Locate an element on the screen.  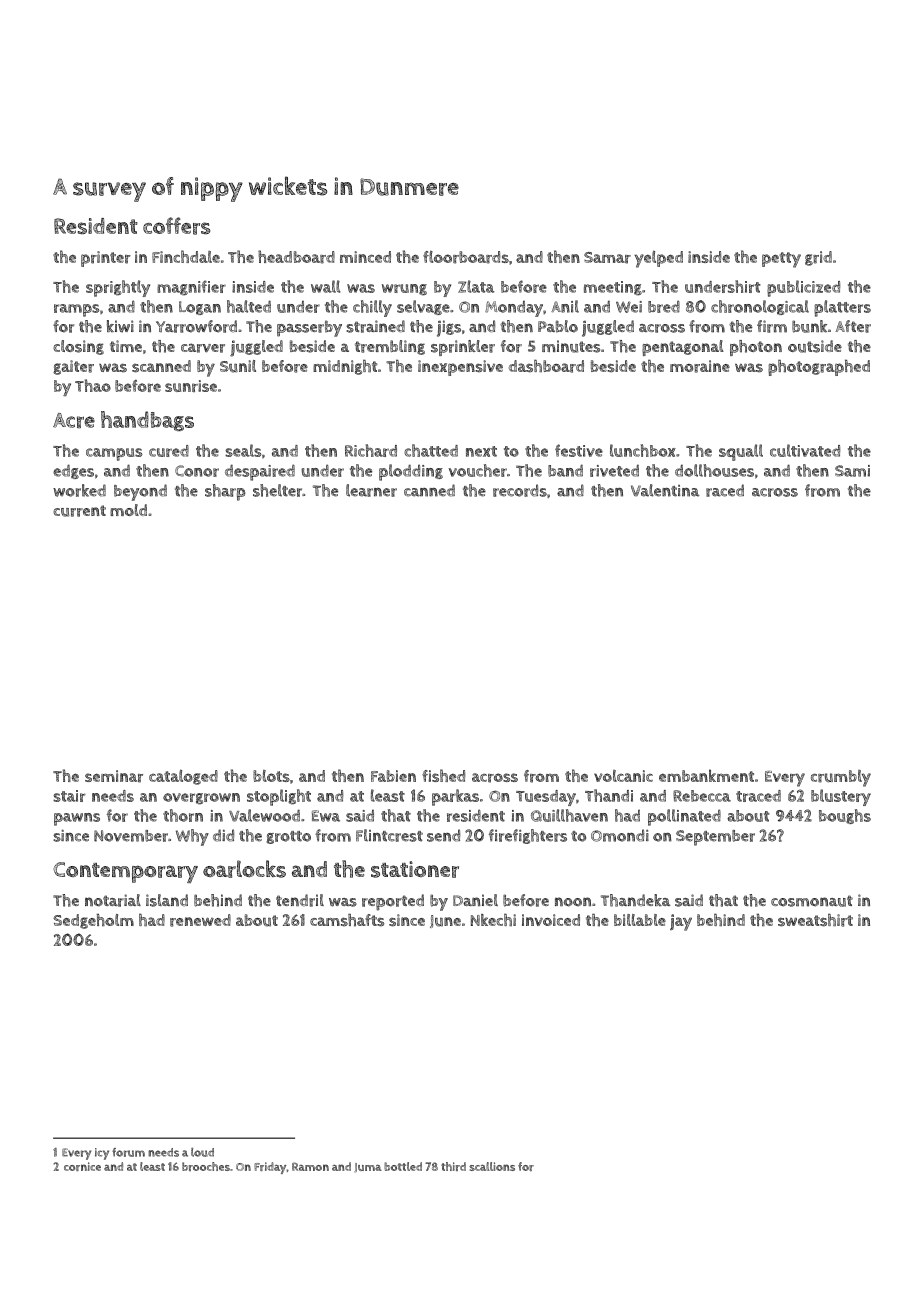
records is located at coordinates (520, 490).
